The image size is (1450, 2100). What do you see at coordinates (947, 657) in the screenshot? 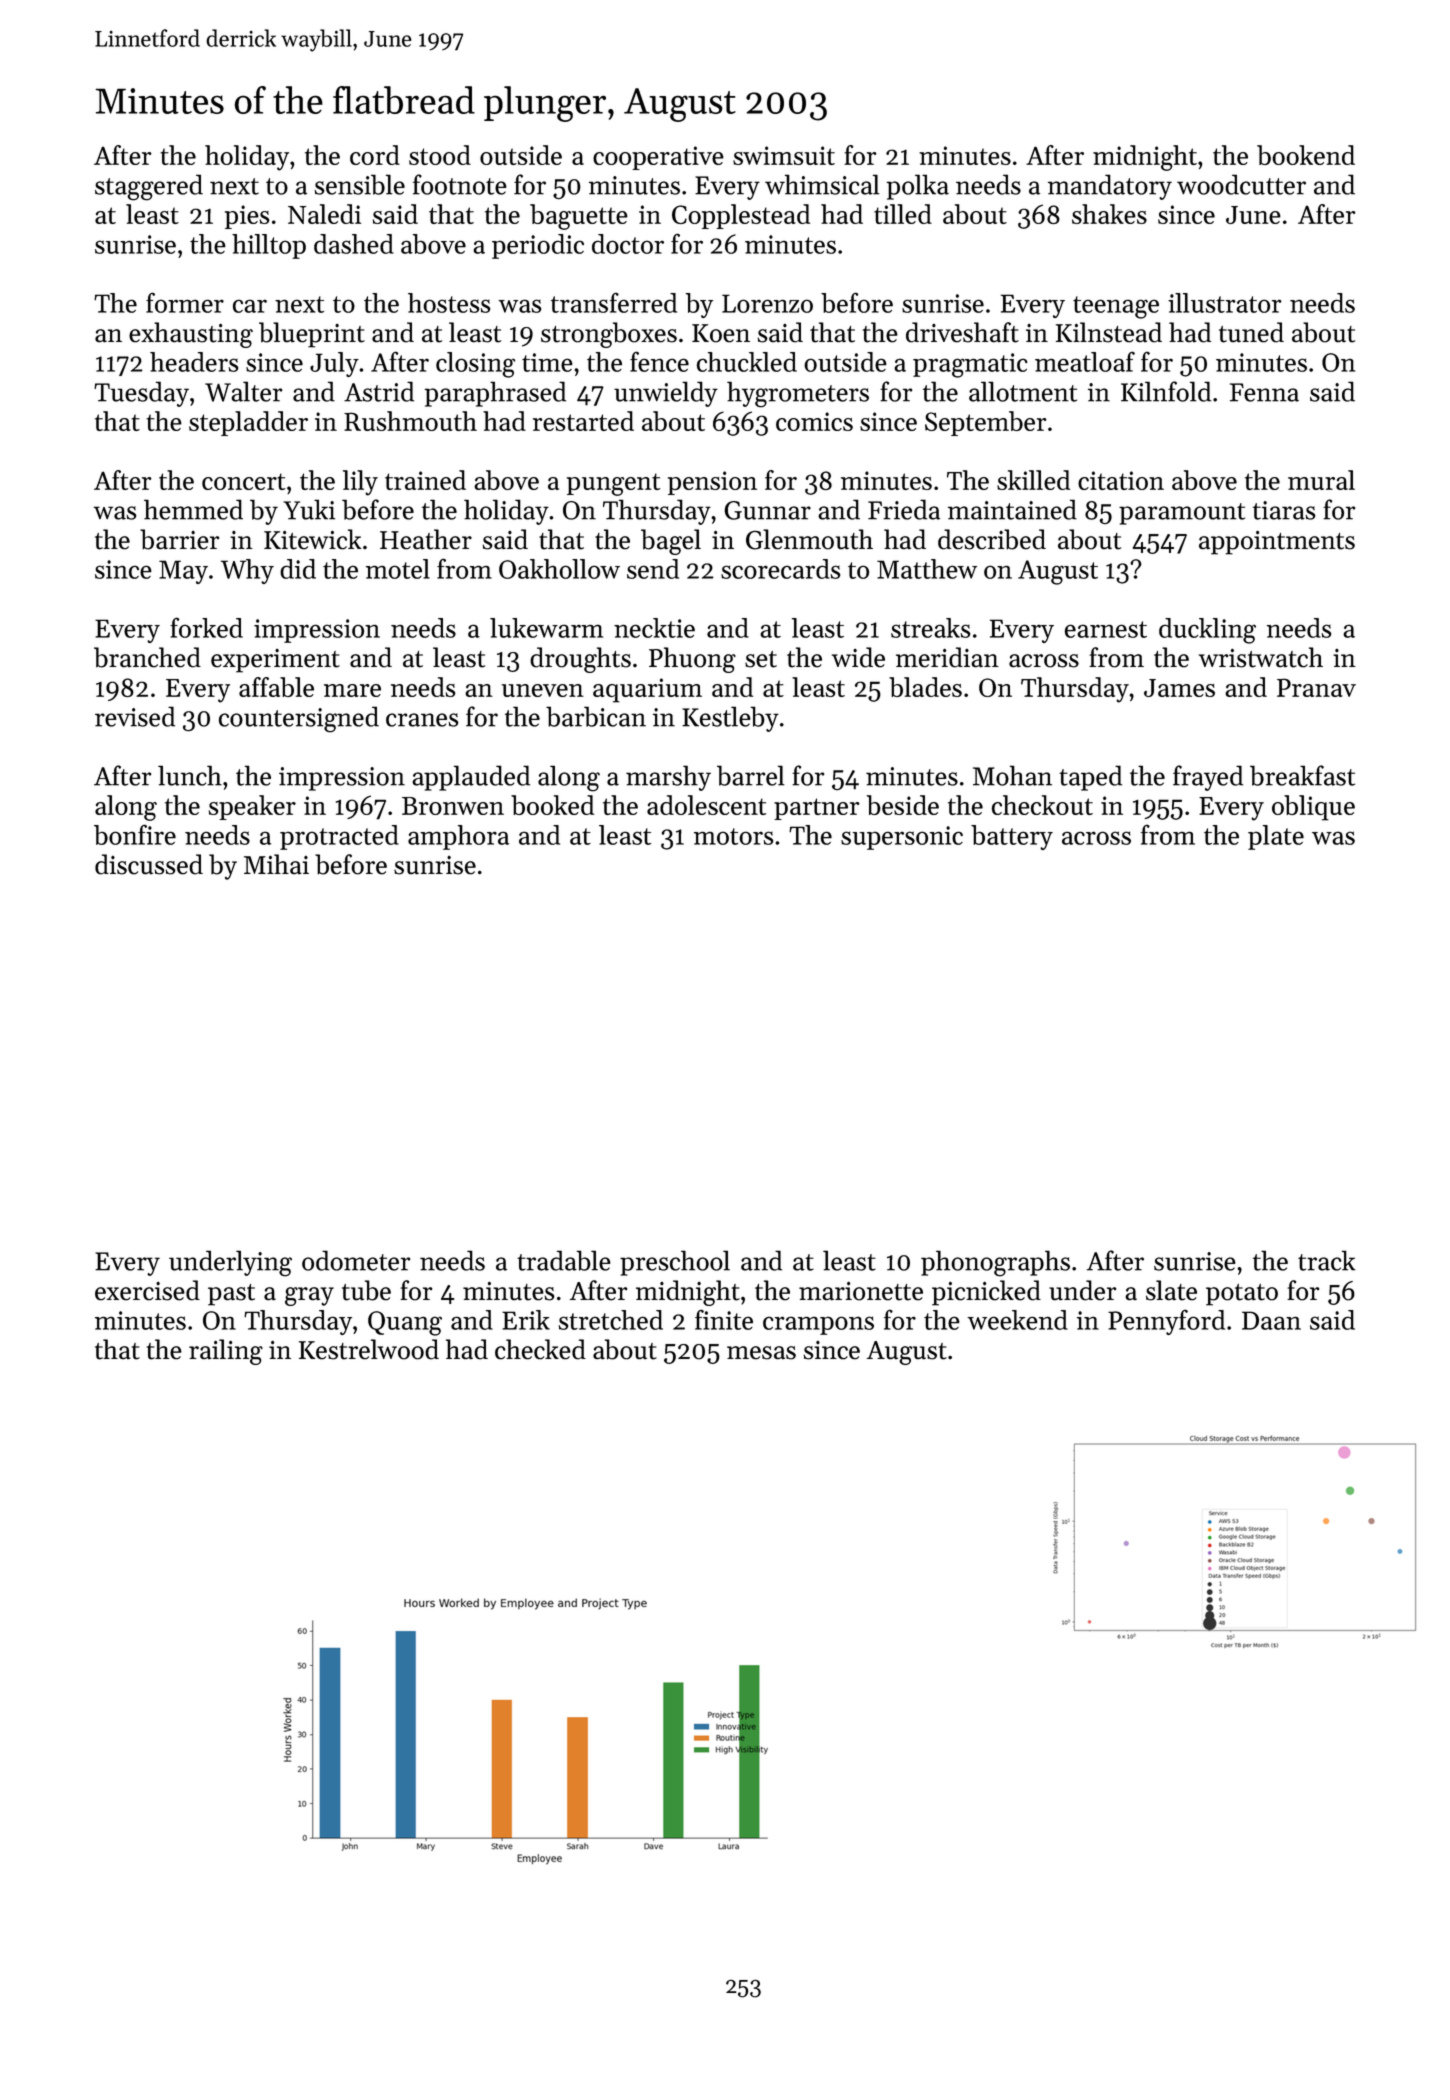
I see `meridian` at bounding box center [947, 657].
